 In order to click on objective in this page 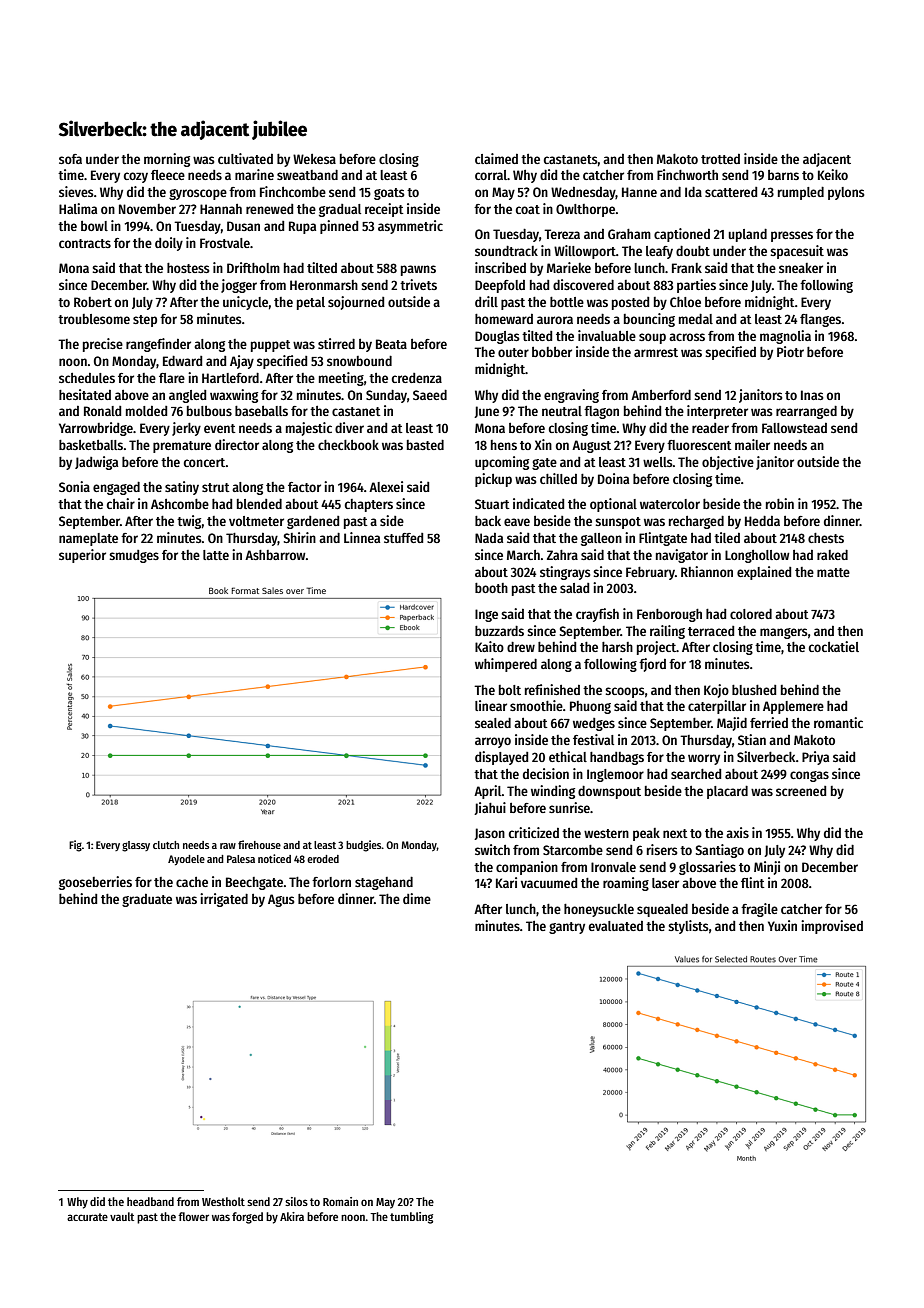, I will do `click(728, 463)`.
